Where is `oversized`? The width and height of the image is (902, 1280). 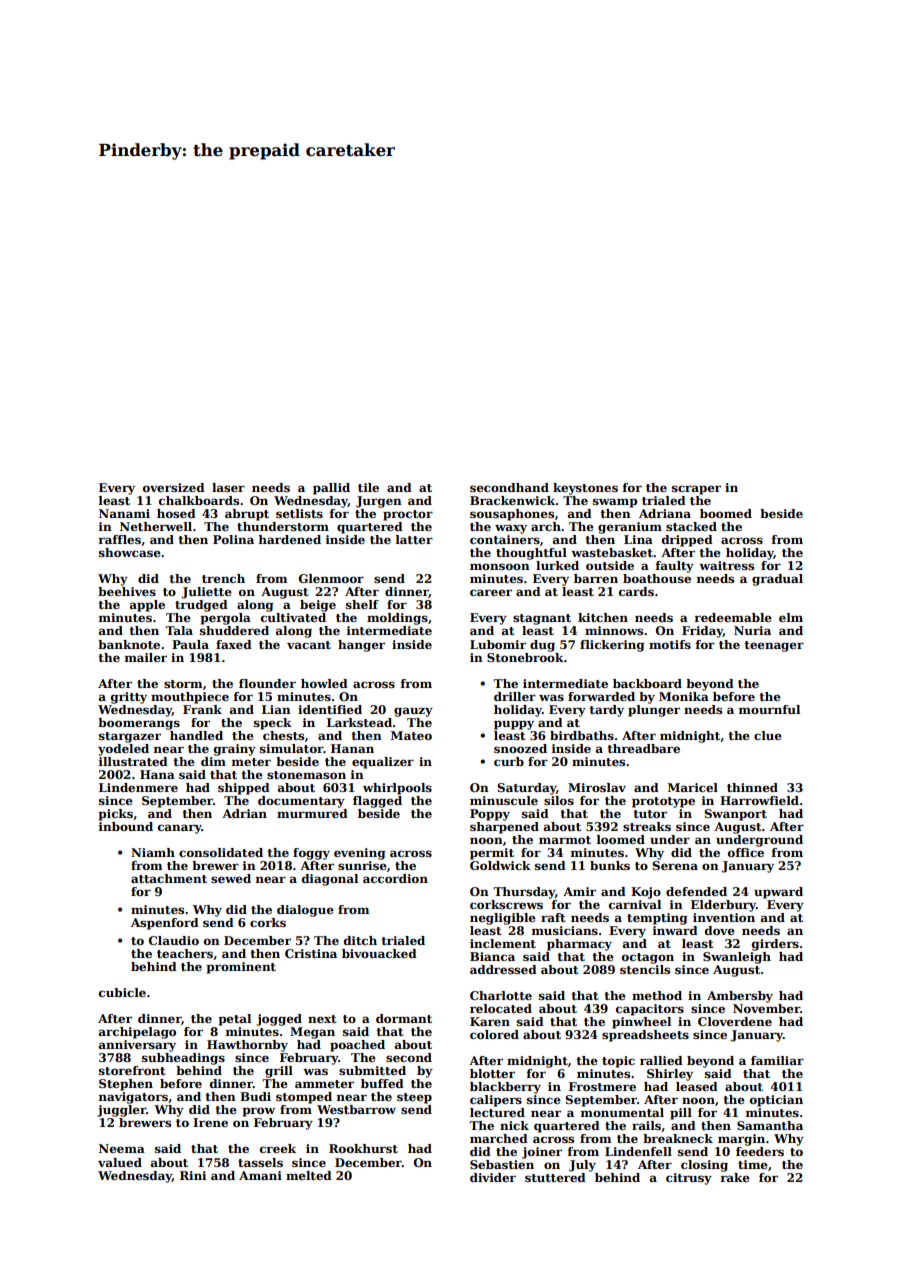
oversized is located at coordinates (174, 487).
